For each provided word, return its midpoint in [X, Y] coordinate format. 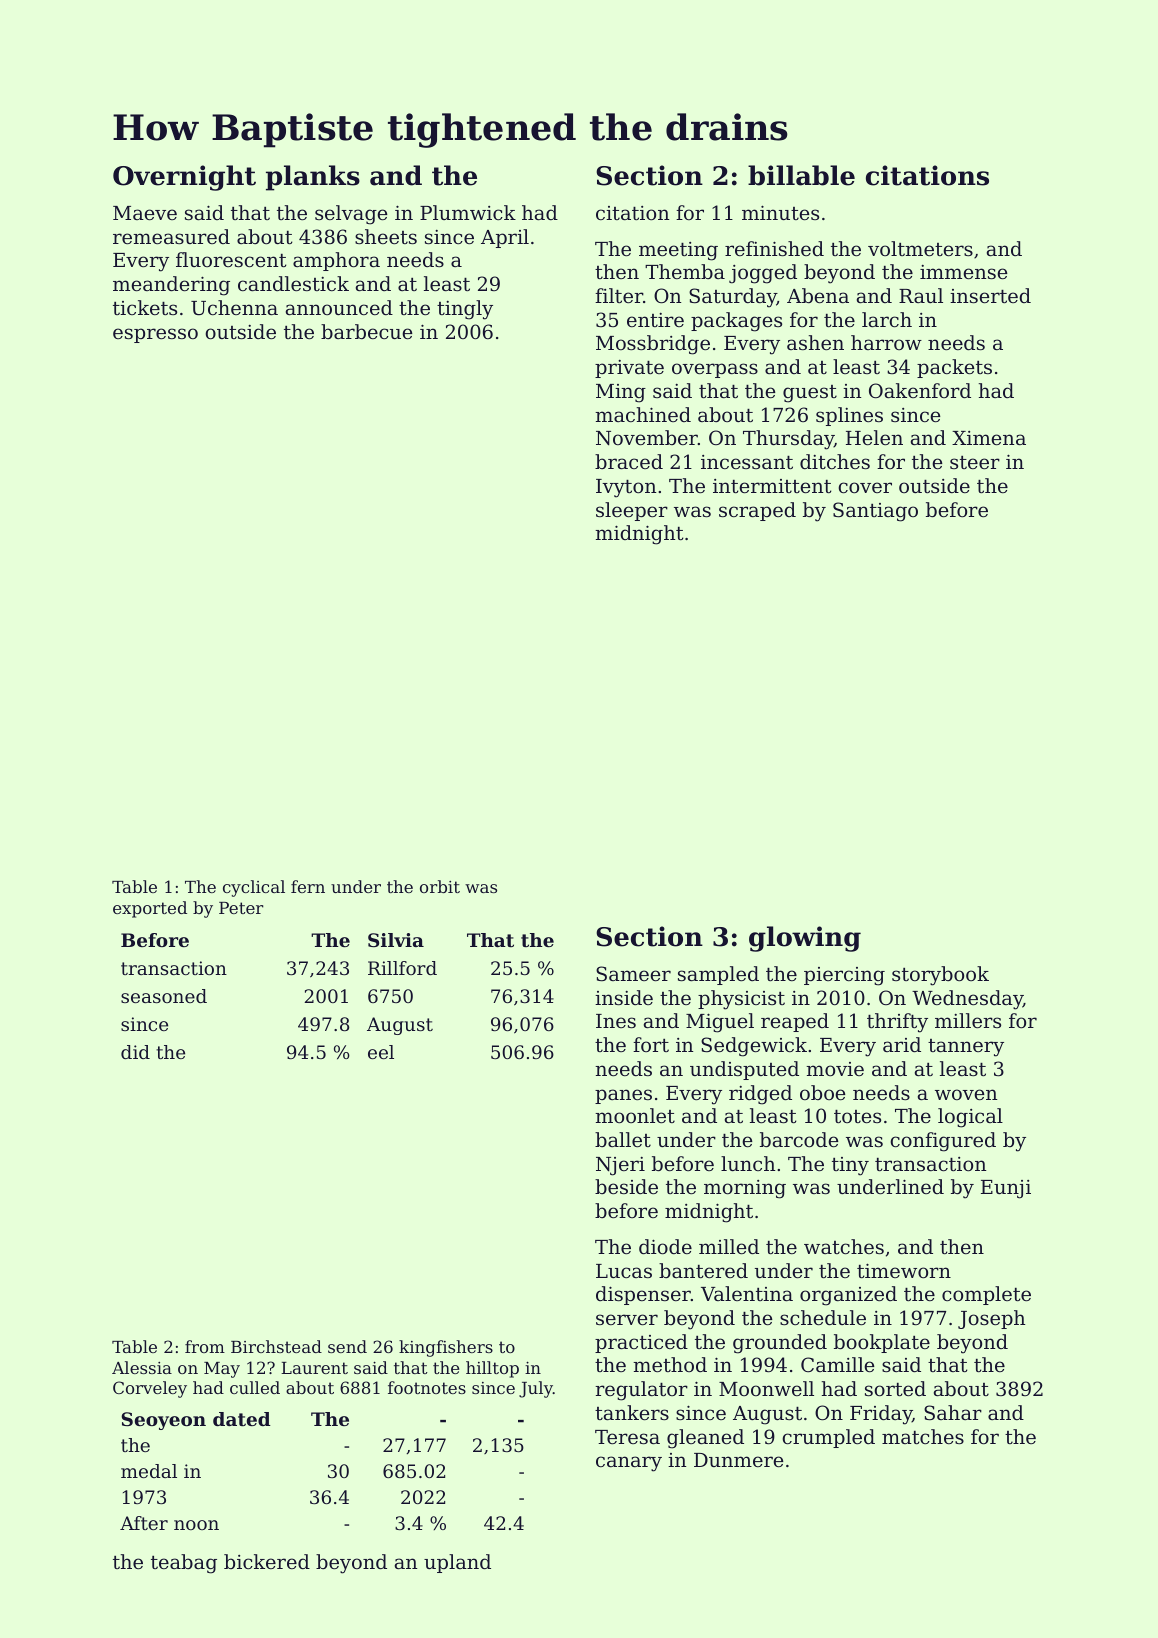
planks [313, 178]
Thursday [788, 440]
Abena [818, 295]
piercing [844, 976]
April [505, 238]
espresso [155, 335]
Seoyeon [163, 1421]
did [135, 1052]
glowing [805, 939]
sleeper [632, 511]
